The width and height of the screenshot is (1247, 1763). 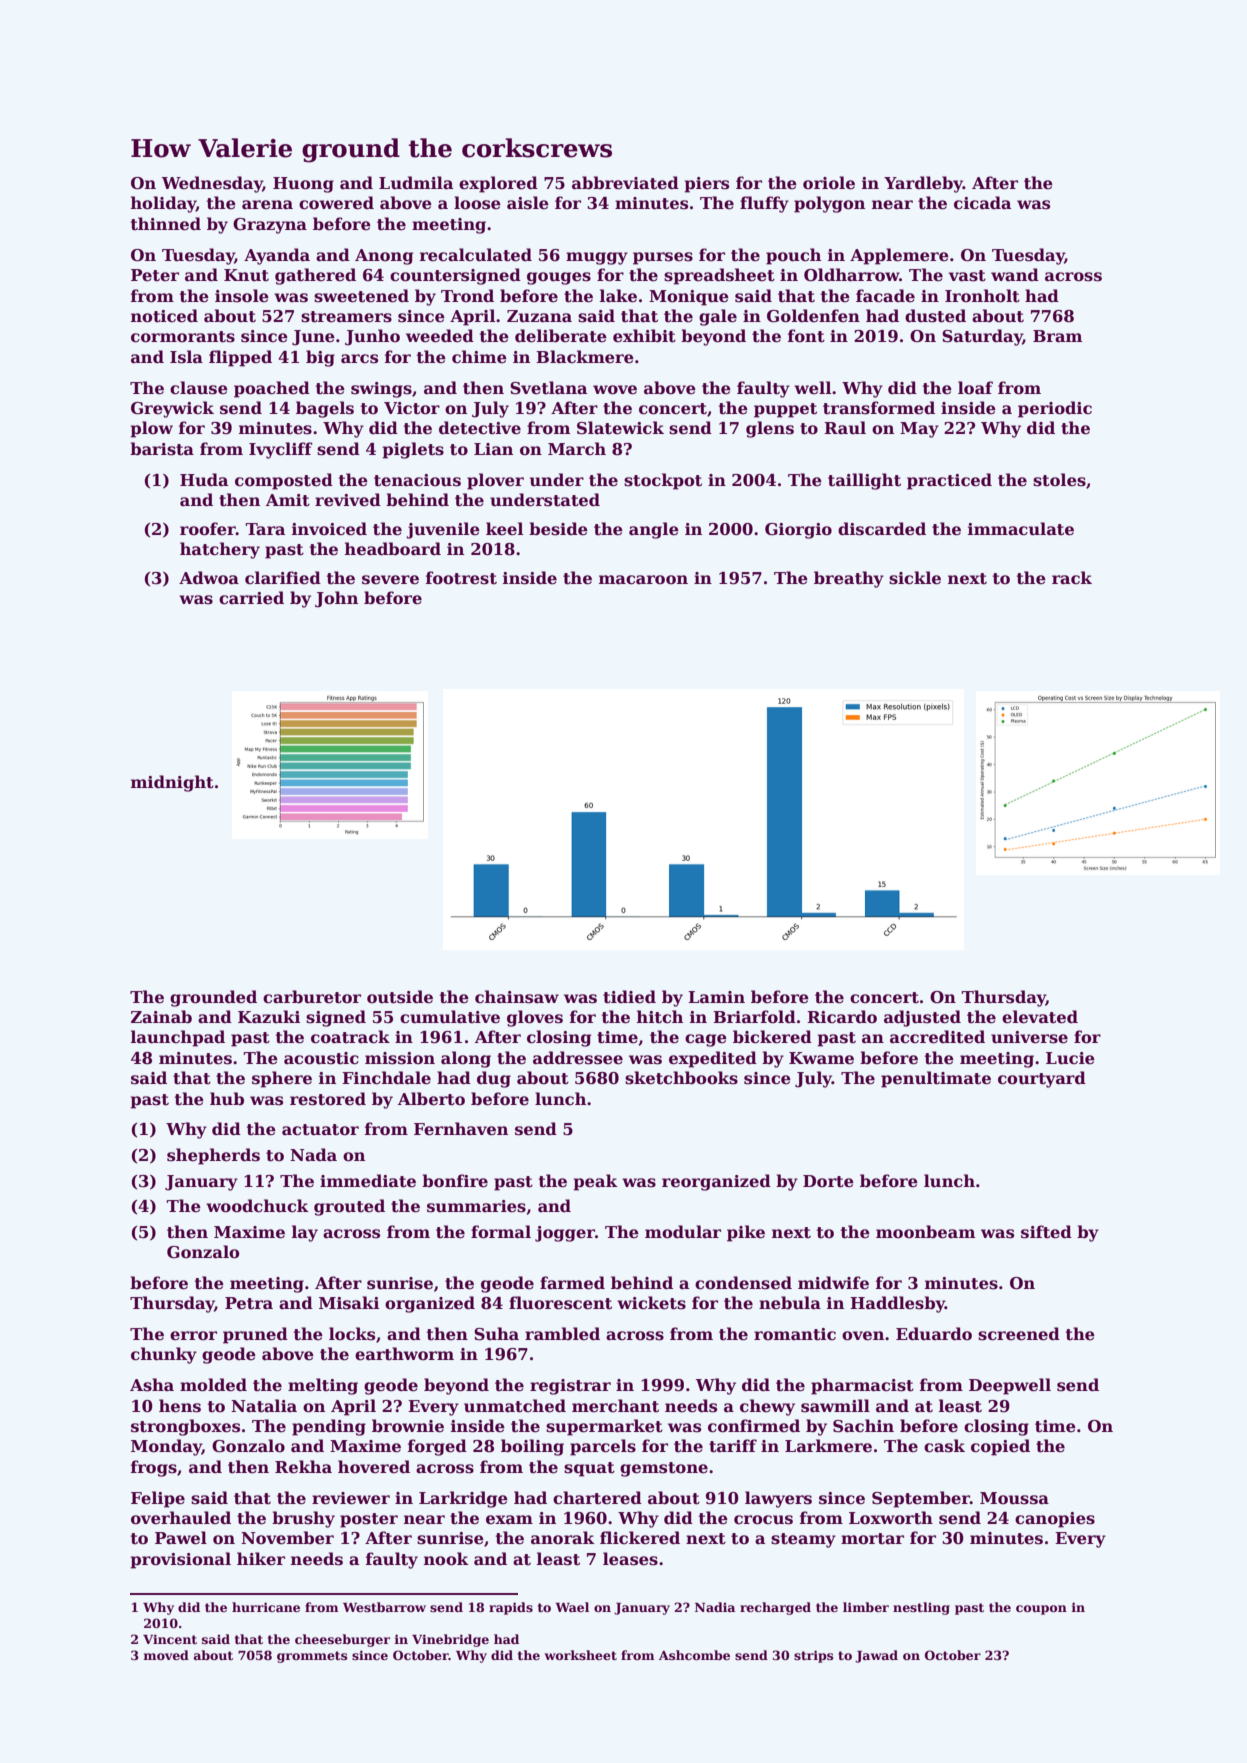 I want to click on tidied, so click(x=629, y=997).
